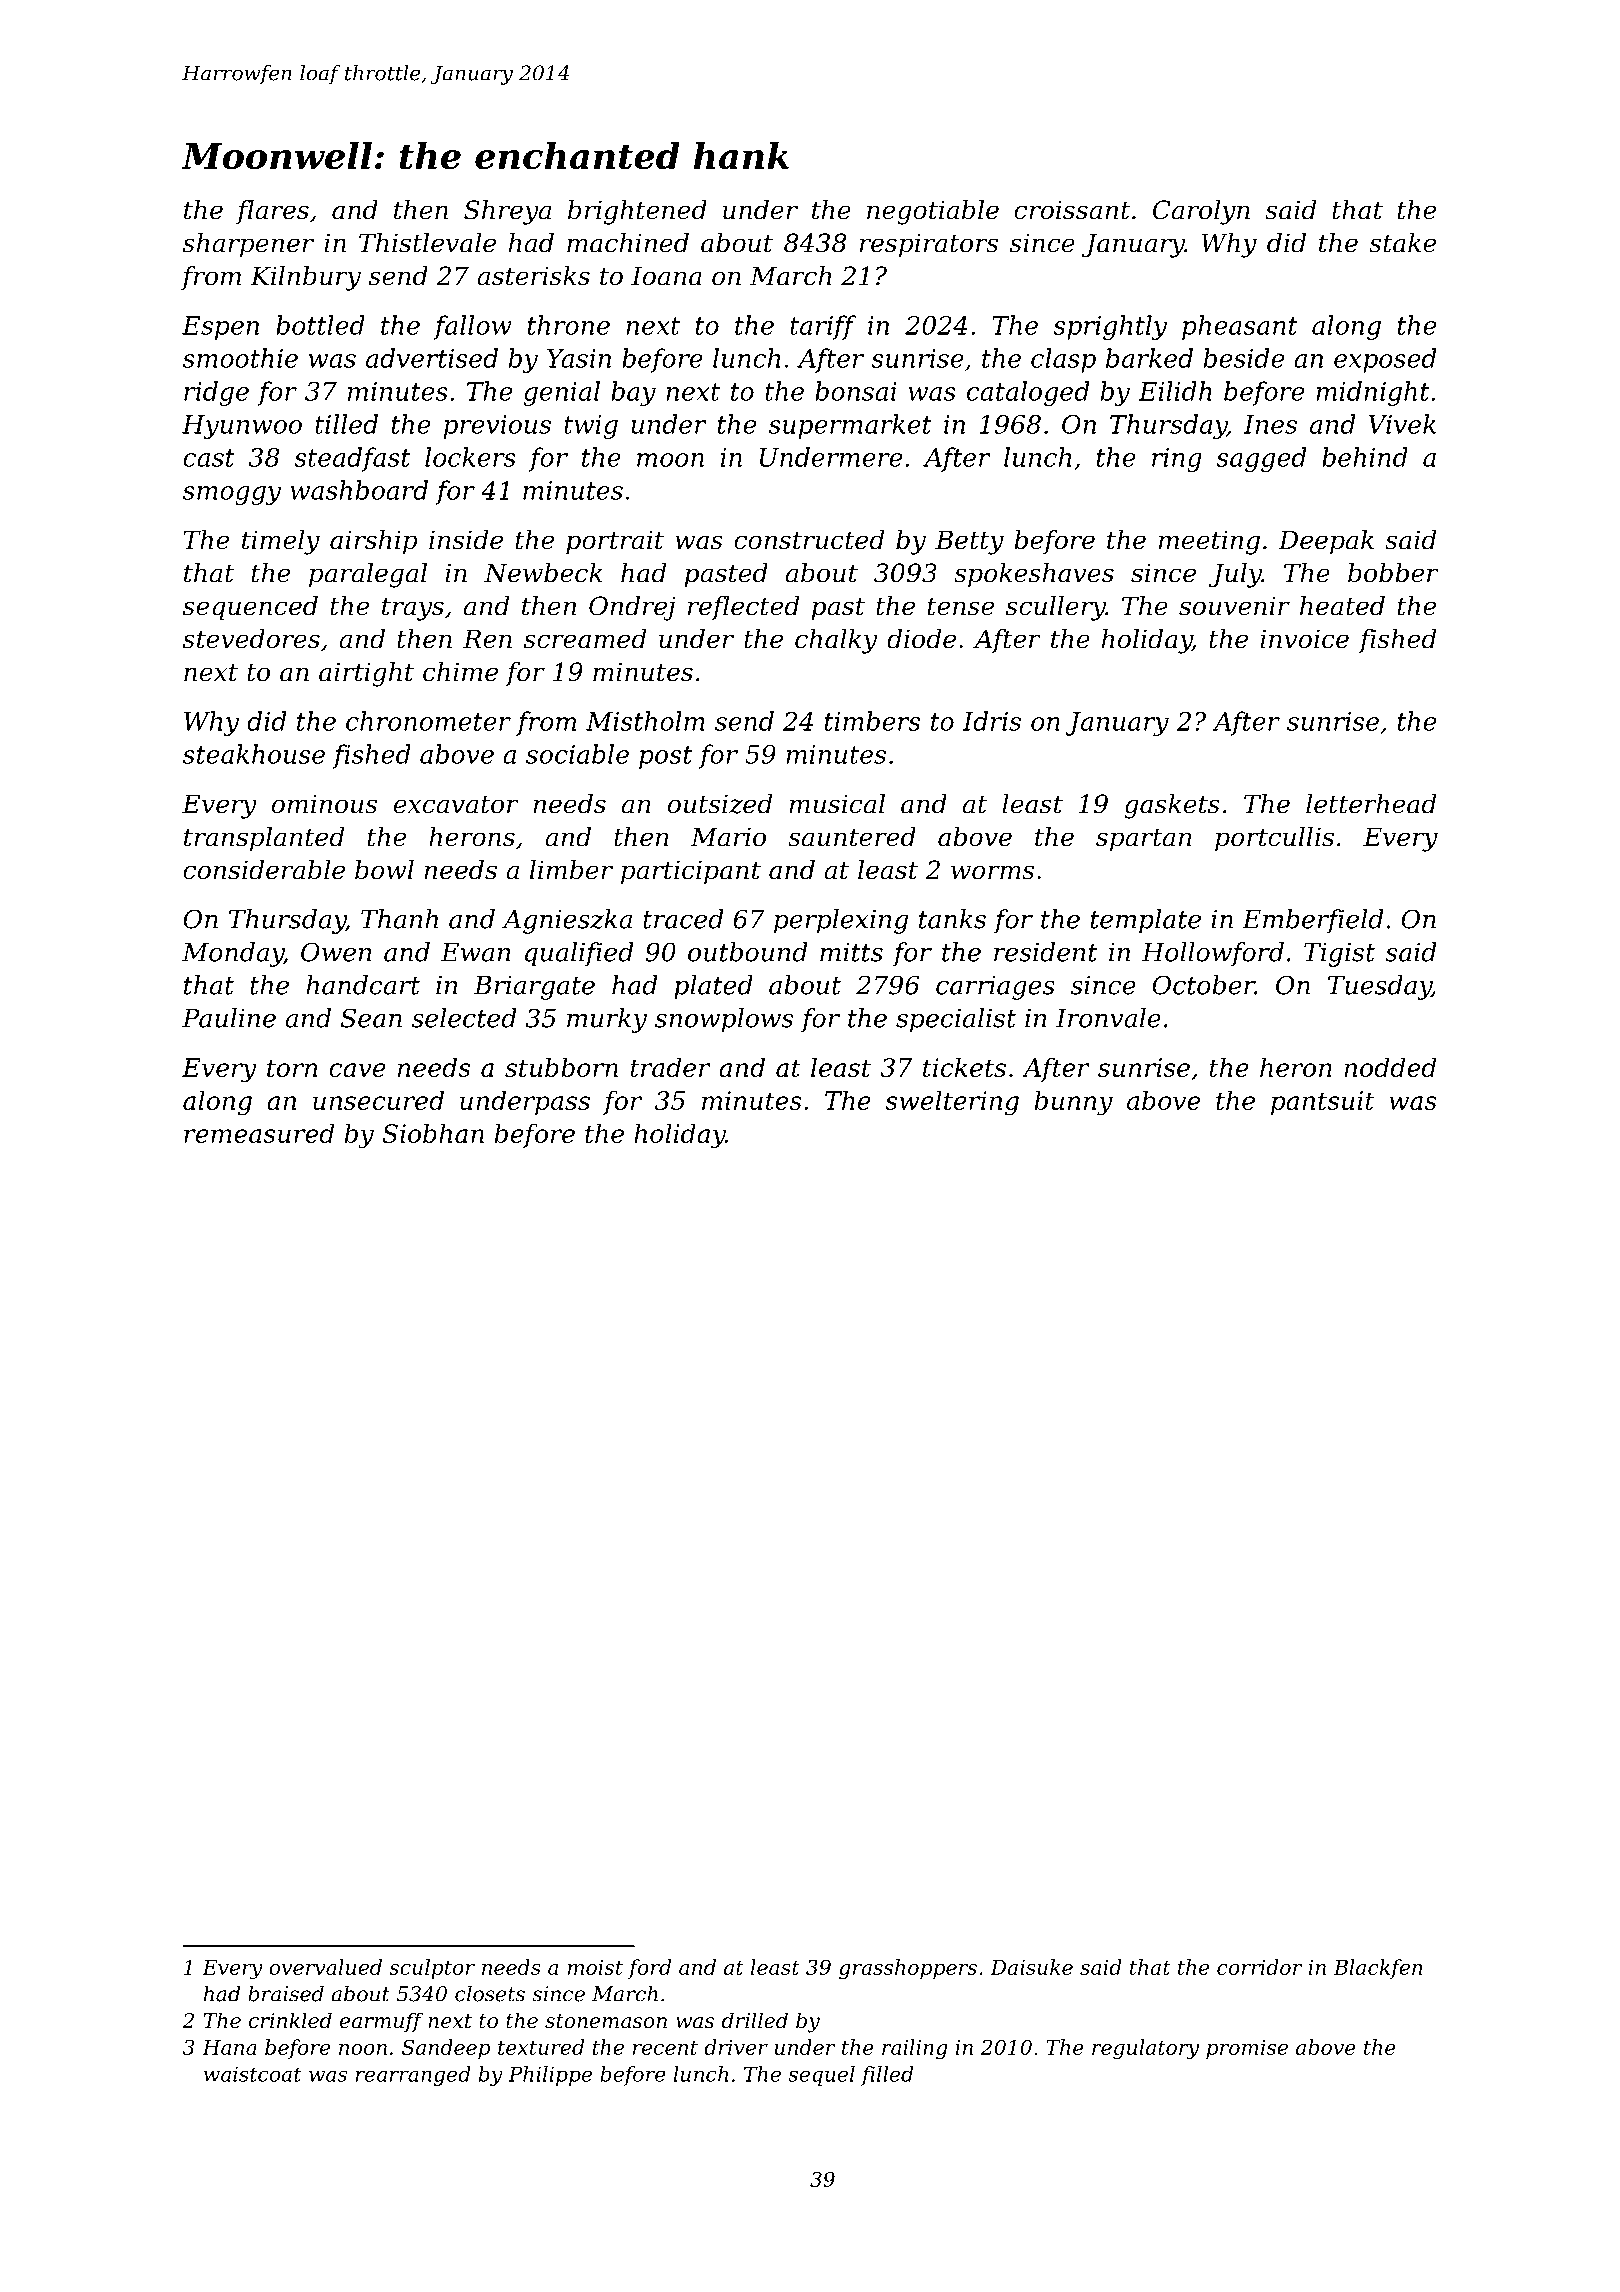  What do you see at coordinates (233, 954) in the page?
I see `Monday` at bounding box center [233, 954].
